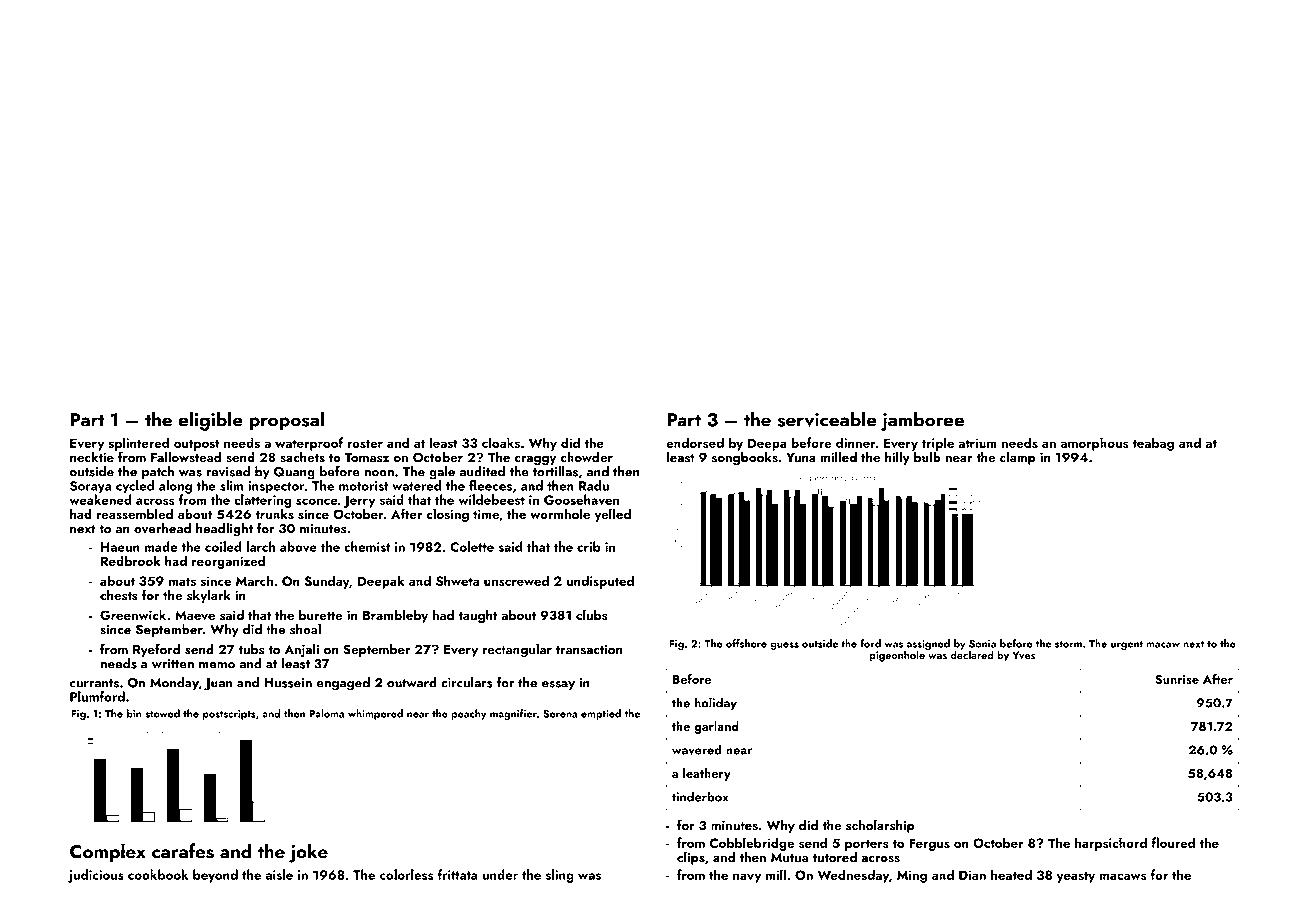 This page has width=1308, height=924. Describe the element at coordinates (94, 683) in the page. I see `currants` at that location.
